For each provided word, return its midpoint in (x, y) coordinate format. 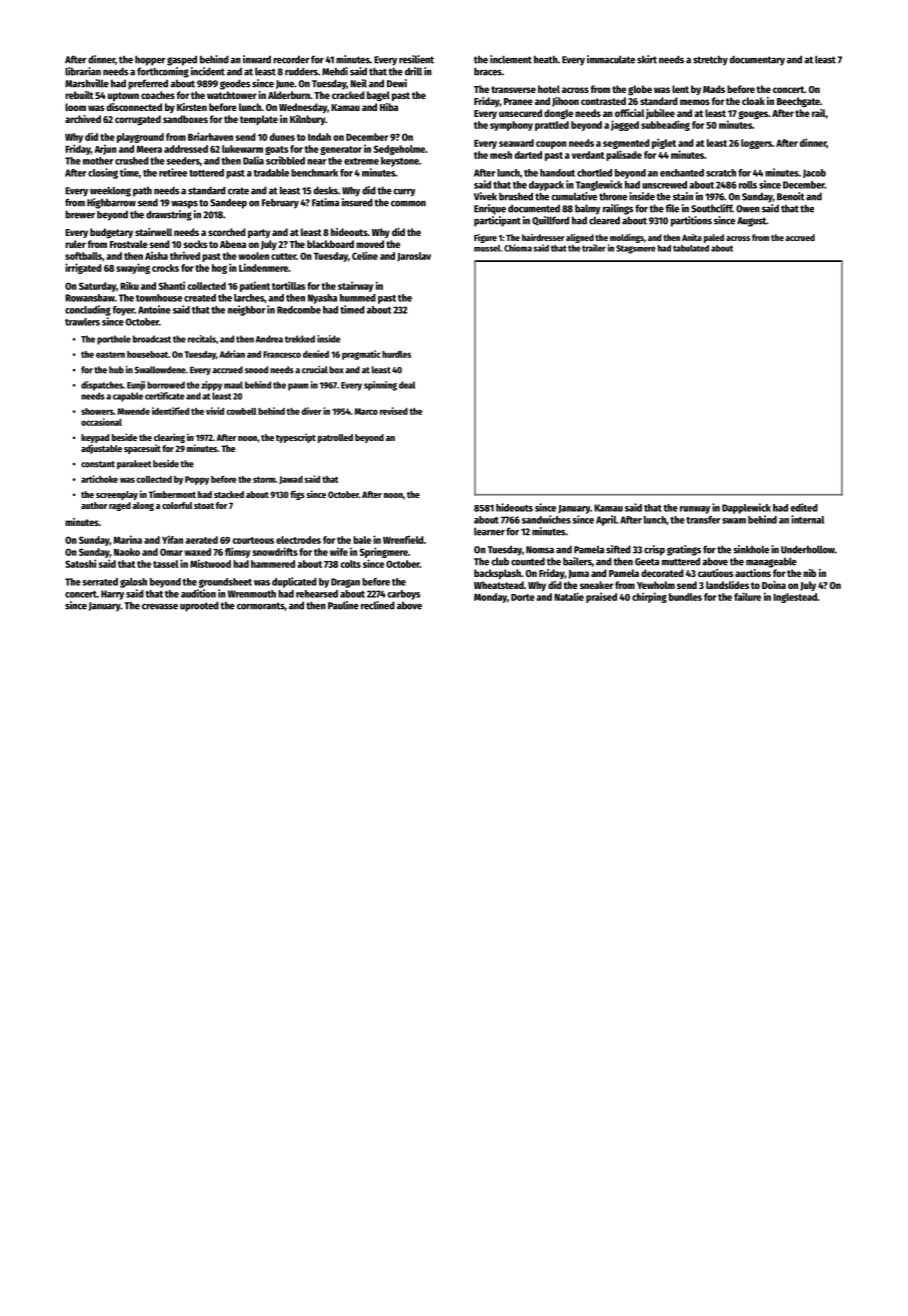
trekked (300, 339)
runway (695, 510)
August (751, 222)
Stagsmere (636, 249)
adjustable (101, 449)
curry (404, 193)
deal (407, 385)
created (200, 298)
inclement (511, 59)
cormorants (261, 606)
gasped (182, 61)
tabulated (691, 248)
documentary (757, 60)
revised (394, 411)
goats (276, 150)
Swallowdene (160, 370)
